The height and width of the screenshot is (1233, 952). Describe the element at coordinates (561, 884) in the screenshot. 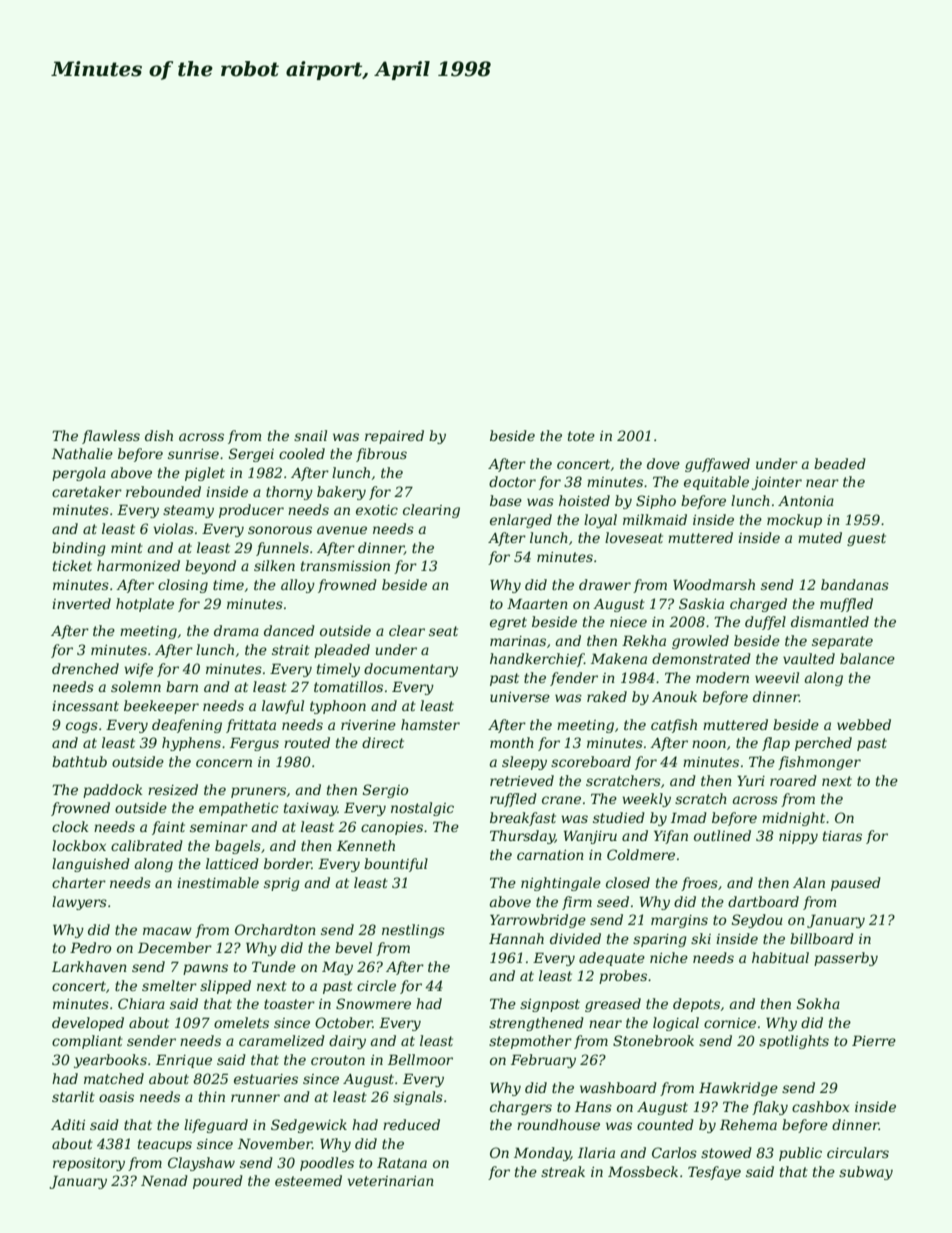

I see `nightingale` at that location.
